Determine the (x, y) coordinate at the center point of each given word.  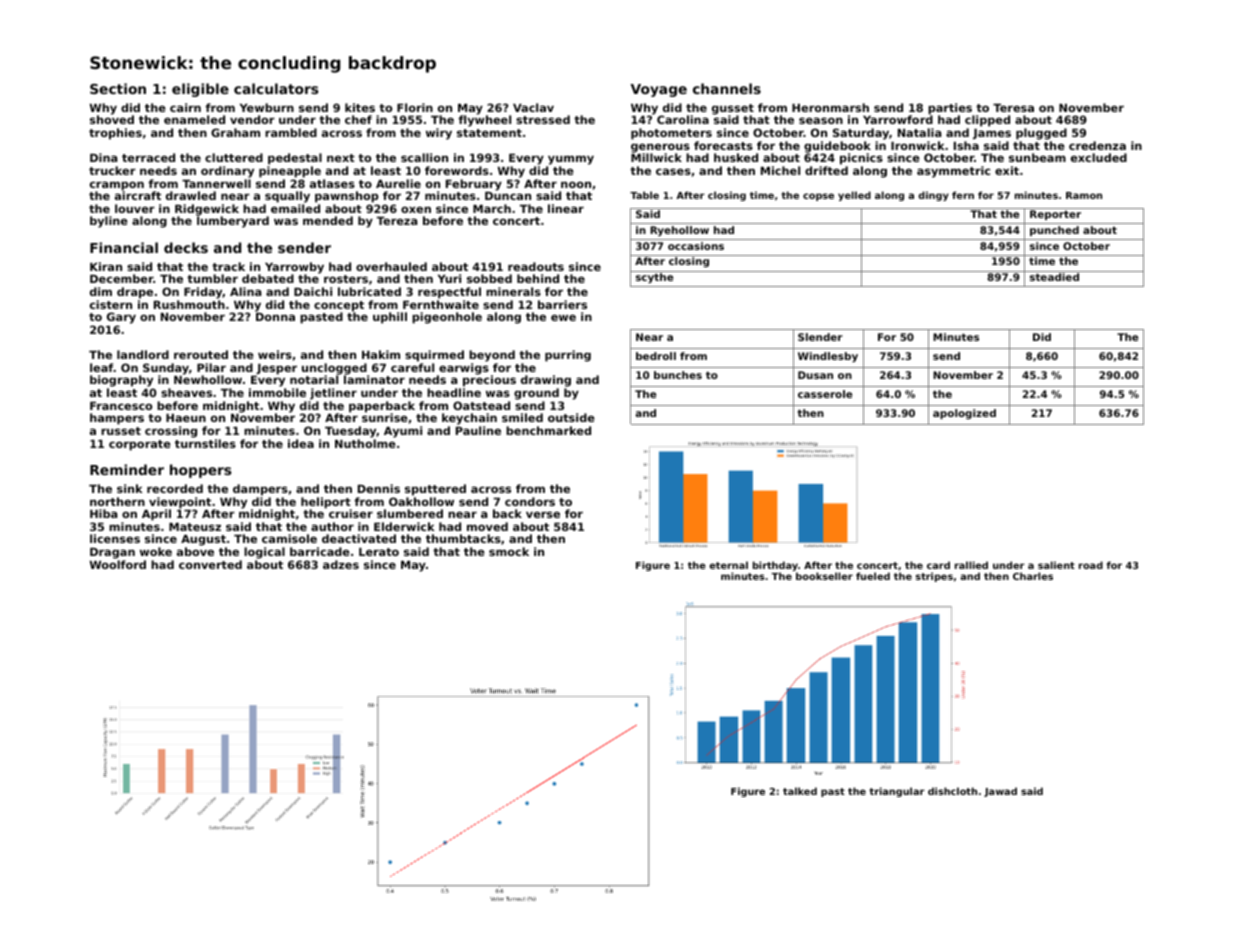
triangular (897, 792)
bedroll (656, 356)
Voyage (659, 90)
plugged (1041, 134)
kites (360, 107)
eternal (728, 565)
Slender (820, 337)
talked (800, 791)
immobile (277, 392)
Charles (1033, 576)
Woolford (118, 564)
